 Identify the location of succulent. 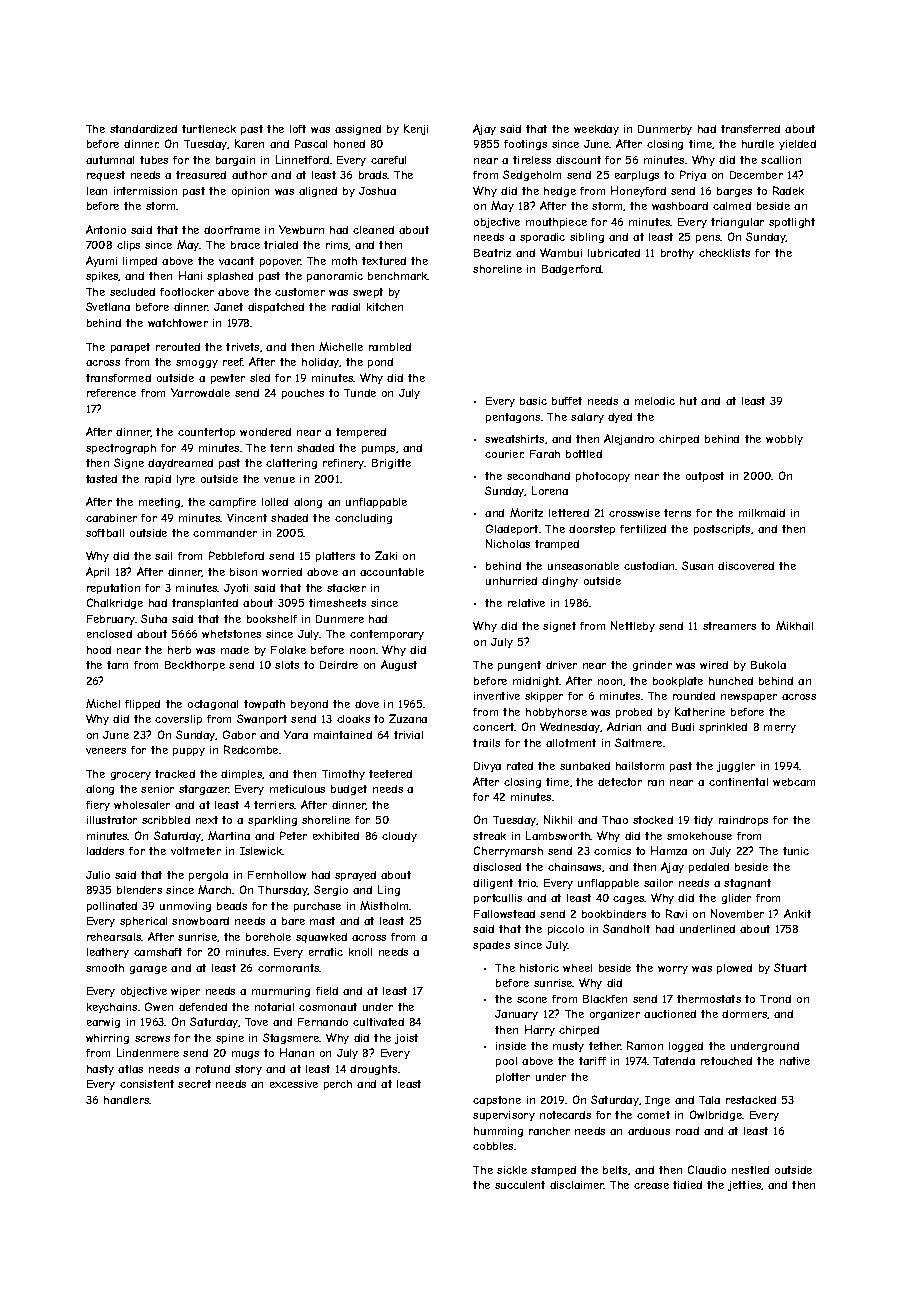
(520, 1185).
